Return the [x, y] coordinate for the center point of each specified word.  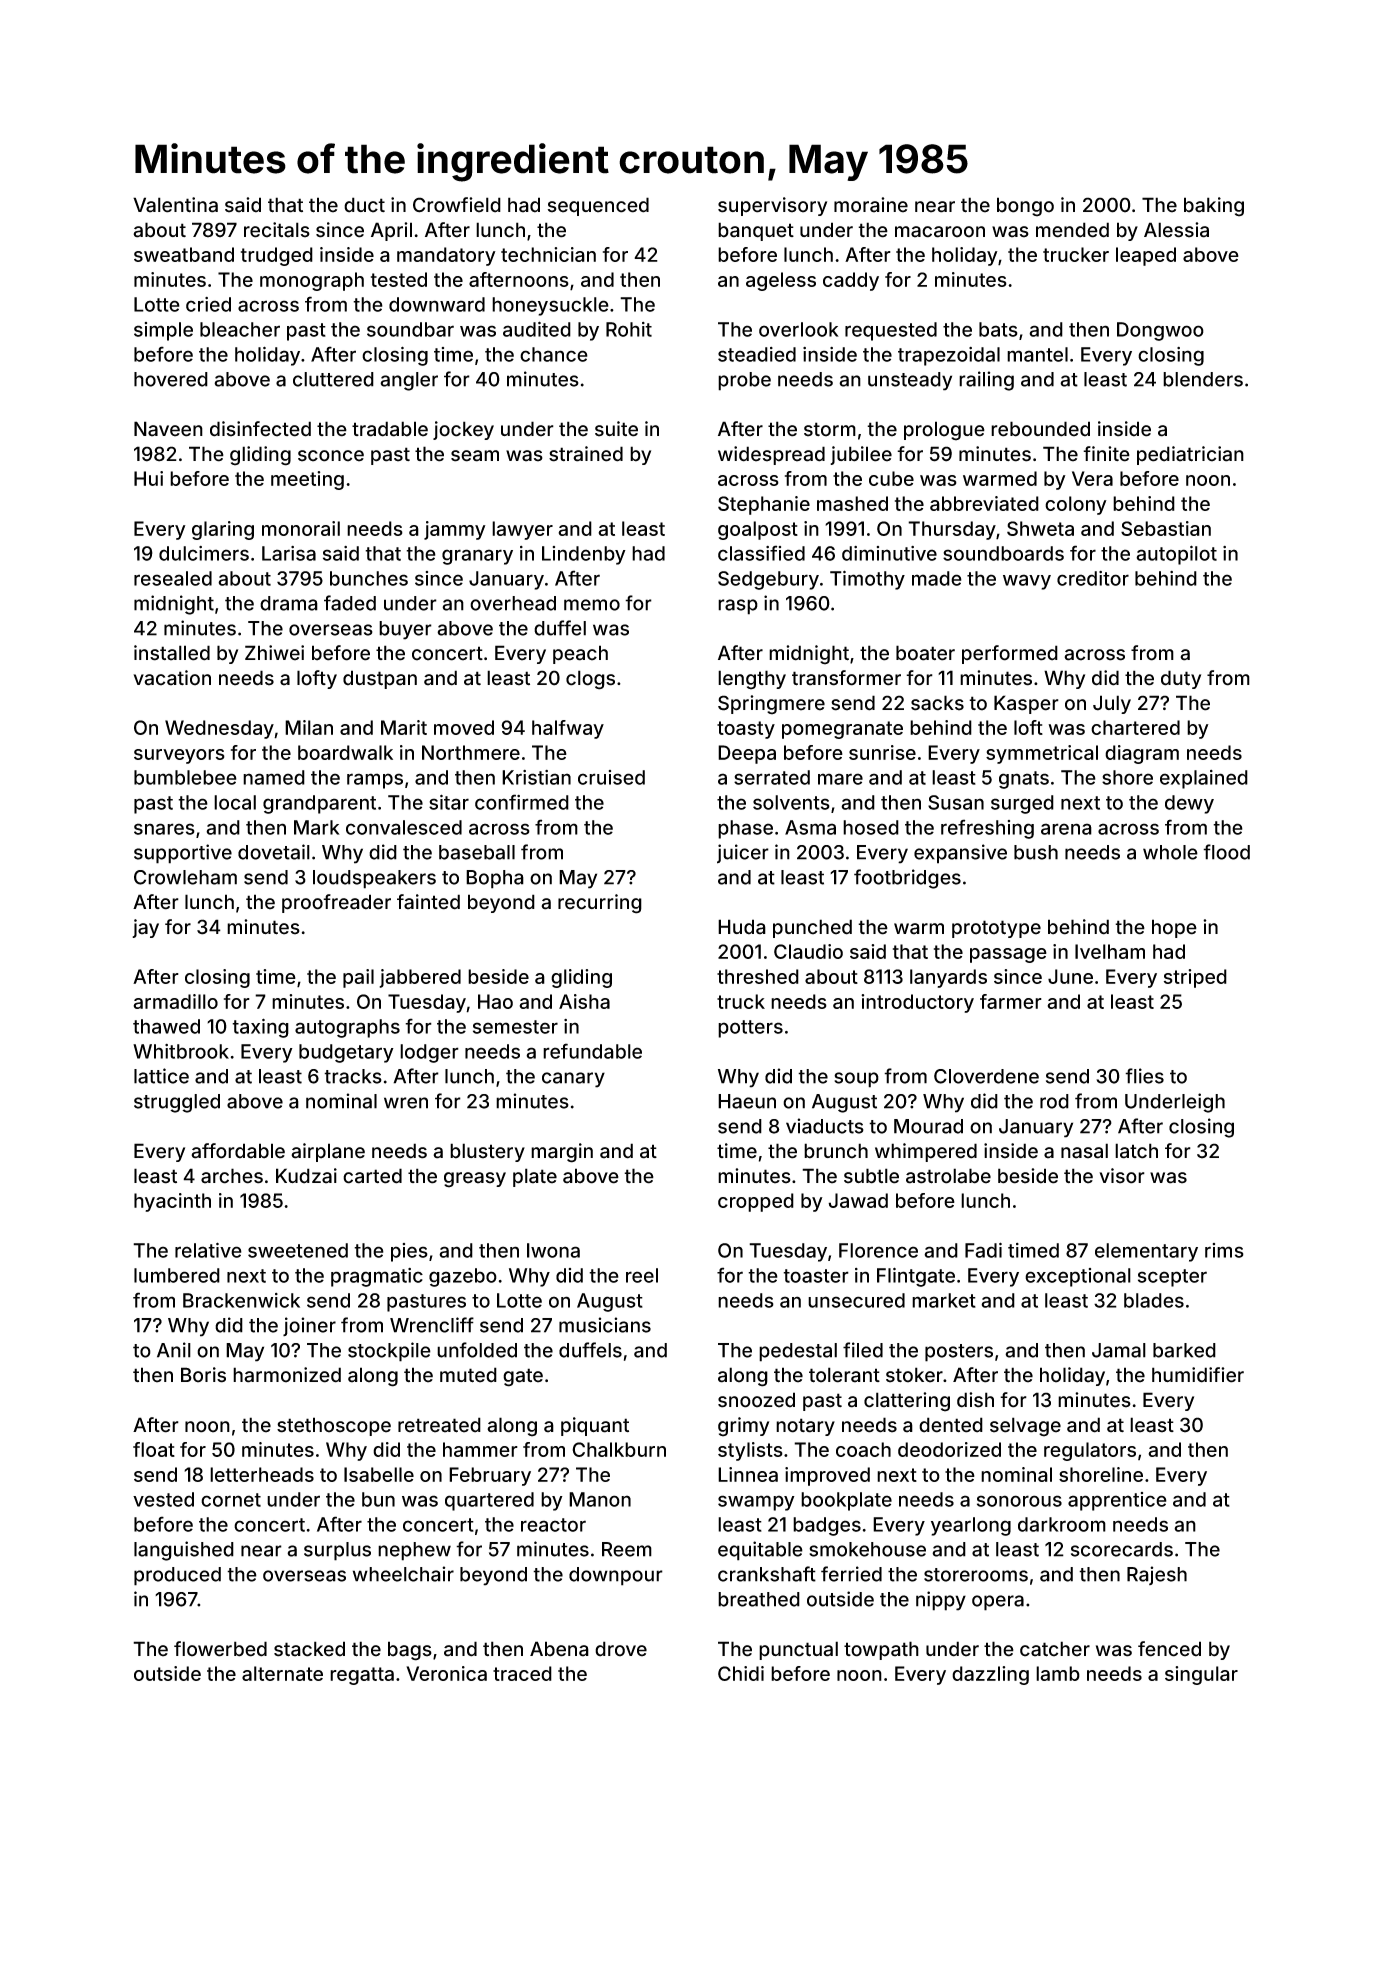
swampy [756, 1503]
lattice [161, 1076]
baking [1214, 207]
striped [1195, 978]
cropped [756, 1202]
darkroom [1062, 1524]
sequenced [598, 206]
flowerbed [220, 1649]
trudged [277, 256]
